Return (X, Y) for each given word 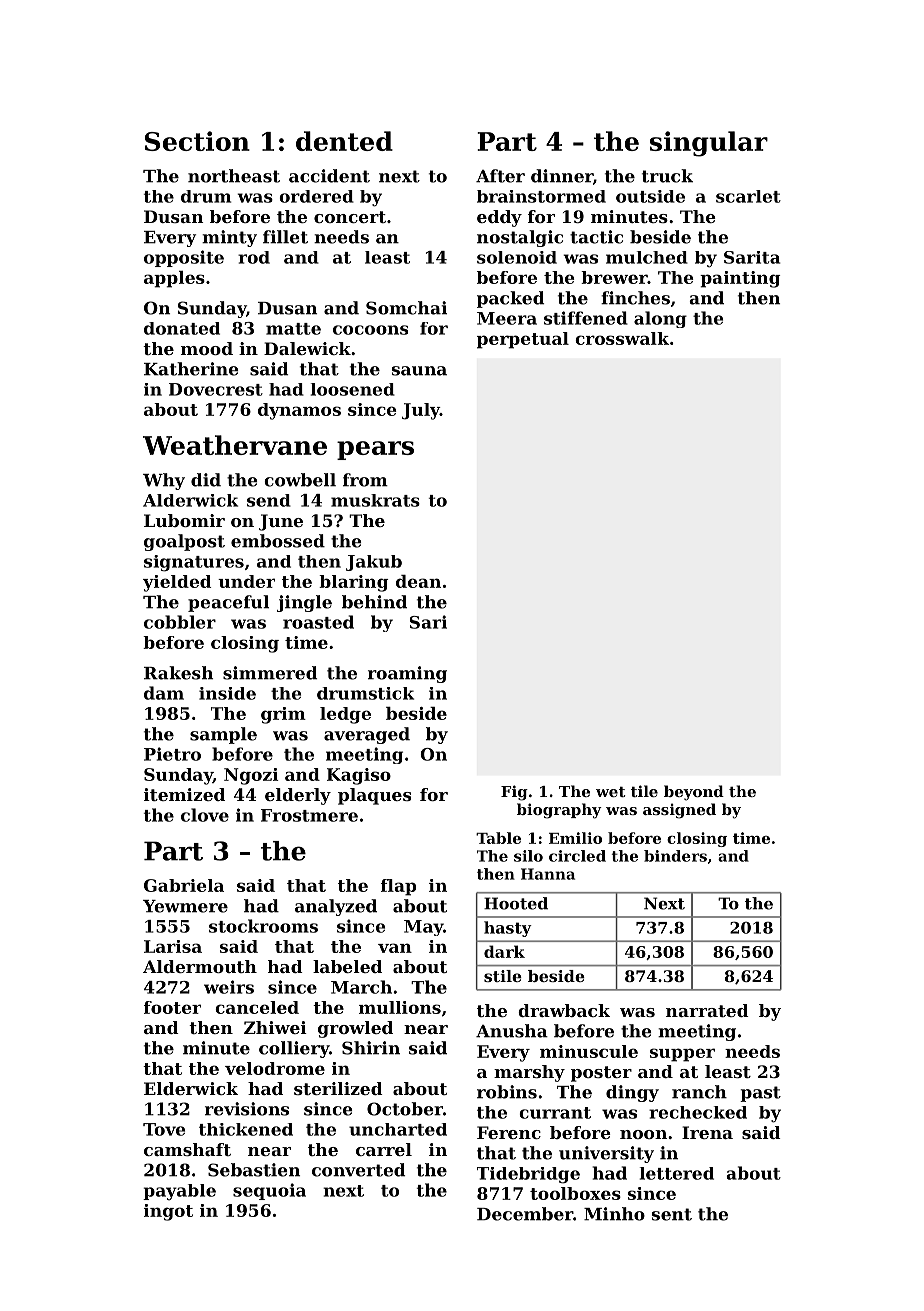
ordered (316, 196)
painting (740, 279)
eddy (499, 218)
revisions (247, 1109)
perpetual (523, 340)
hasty (508, 929)
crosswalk (622, 338)
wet (610, 792)
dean (418, 581)
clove (205, 815)
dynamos (299, 411)
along (660, 319)
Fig (514, 793)
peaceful (228, 603)
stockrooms (263, 926)
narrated (707, 1010)
